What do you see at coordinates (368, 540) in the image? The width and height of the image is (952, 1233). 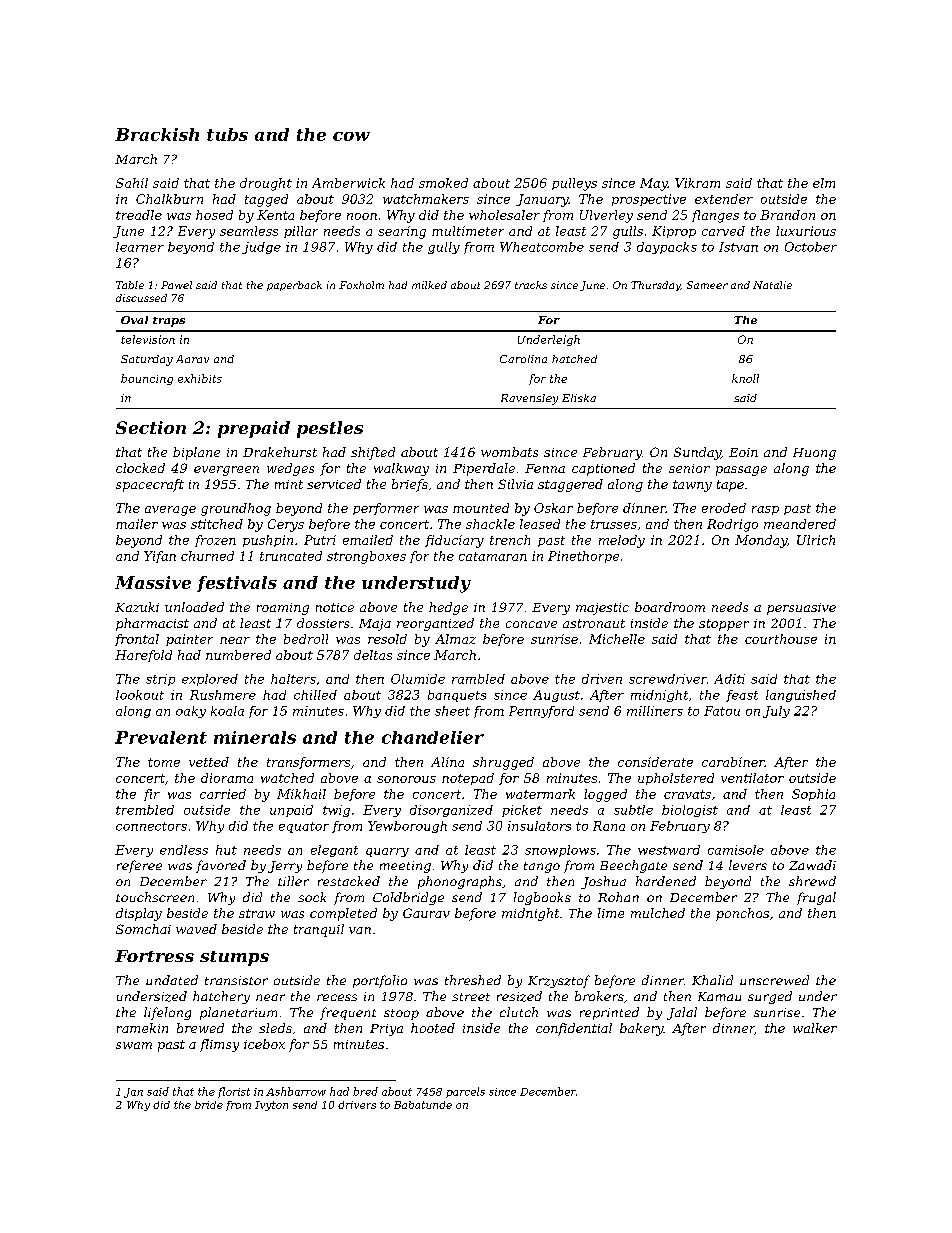 I see `emailed` at bounding box center [368, 540].
